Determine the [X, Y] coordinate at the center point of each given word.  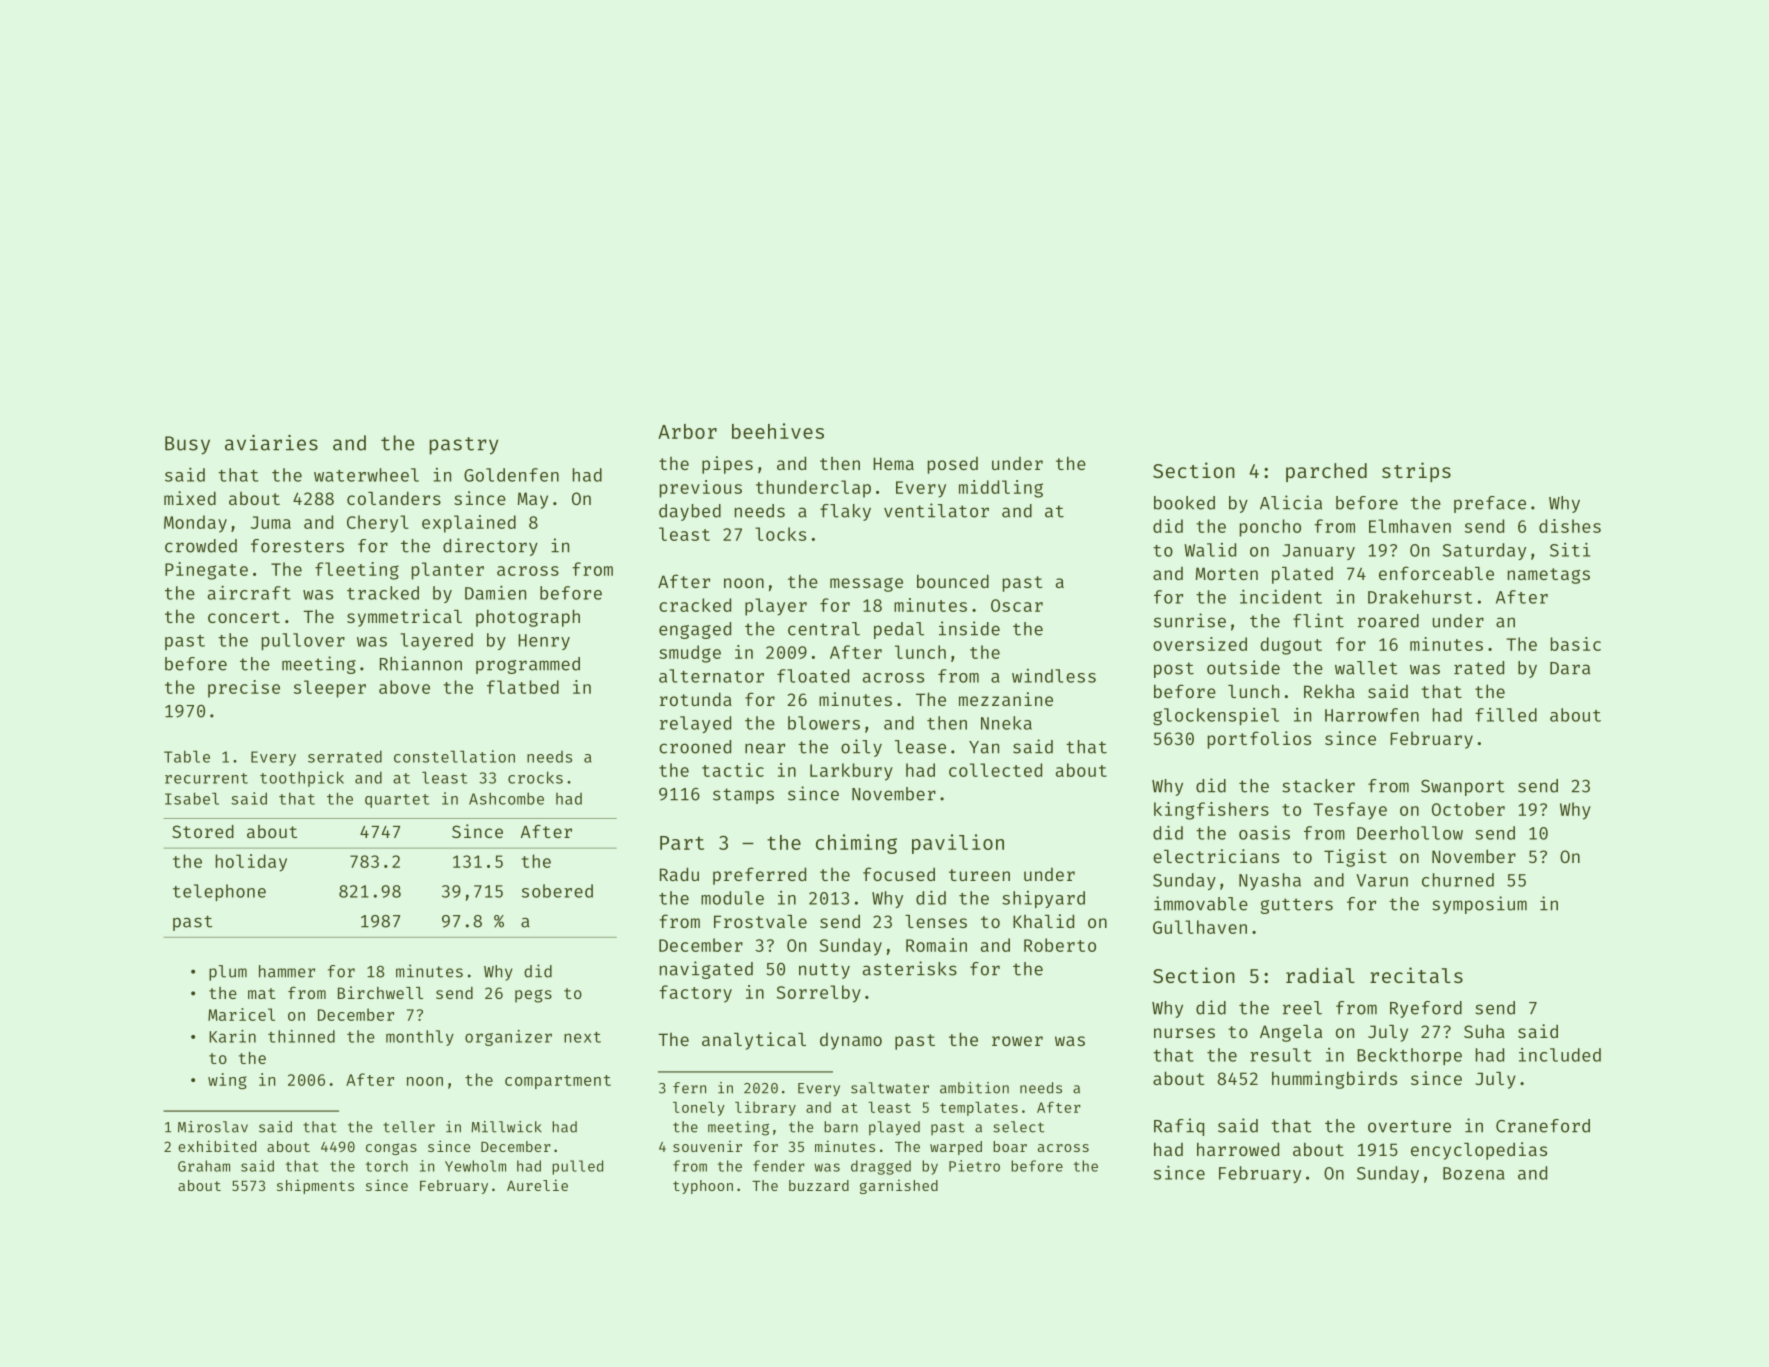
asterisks [910, 968]
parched [1326, 472]
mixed [190, 498]
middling [1001, 489]
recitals [1416, 975]
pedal [899, 630]
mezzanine [1006, 699]
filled [1506, 715]
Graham [204, 1166]
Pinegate [206, 571]
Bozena [1474, 1173]
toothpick [302, 779]
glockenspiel [1216, 717]
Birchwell [380, 992]
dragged [881, 1167]
